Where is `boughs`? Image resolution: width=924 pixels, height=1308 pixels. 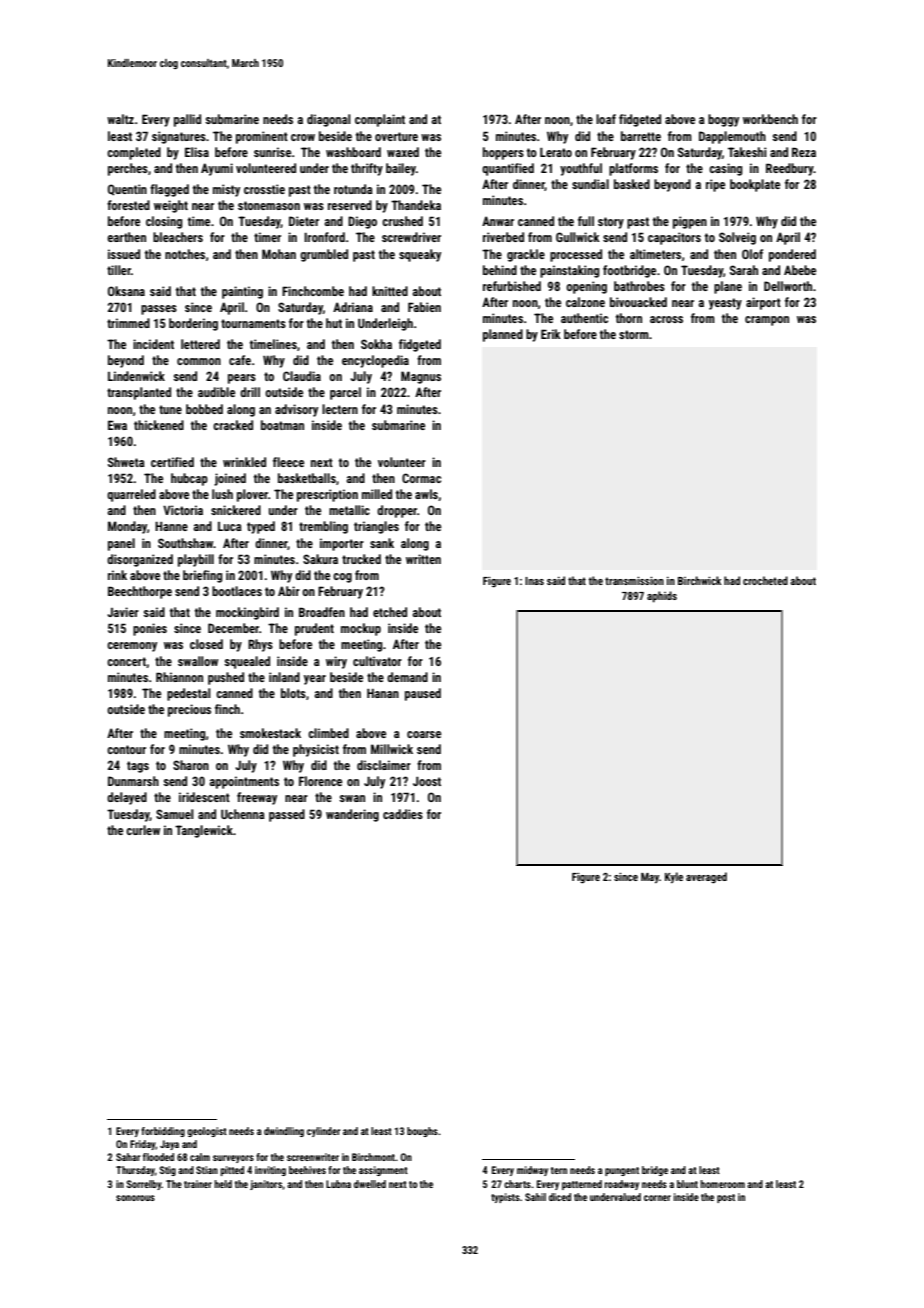 boughs is located at coordinates (422, 1132).
